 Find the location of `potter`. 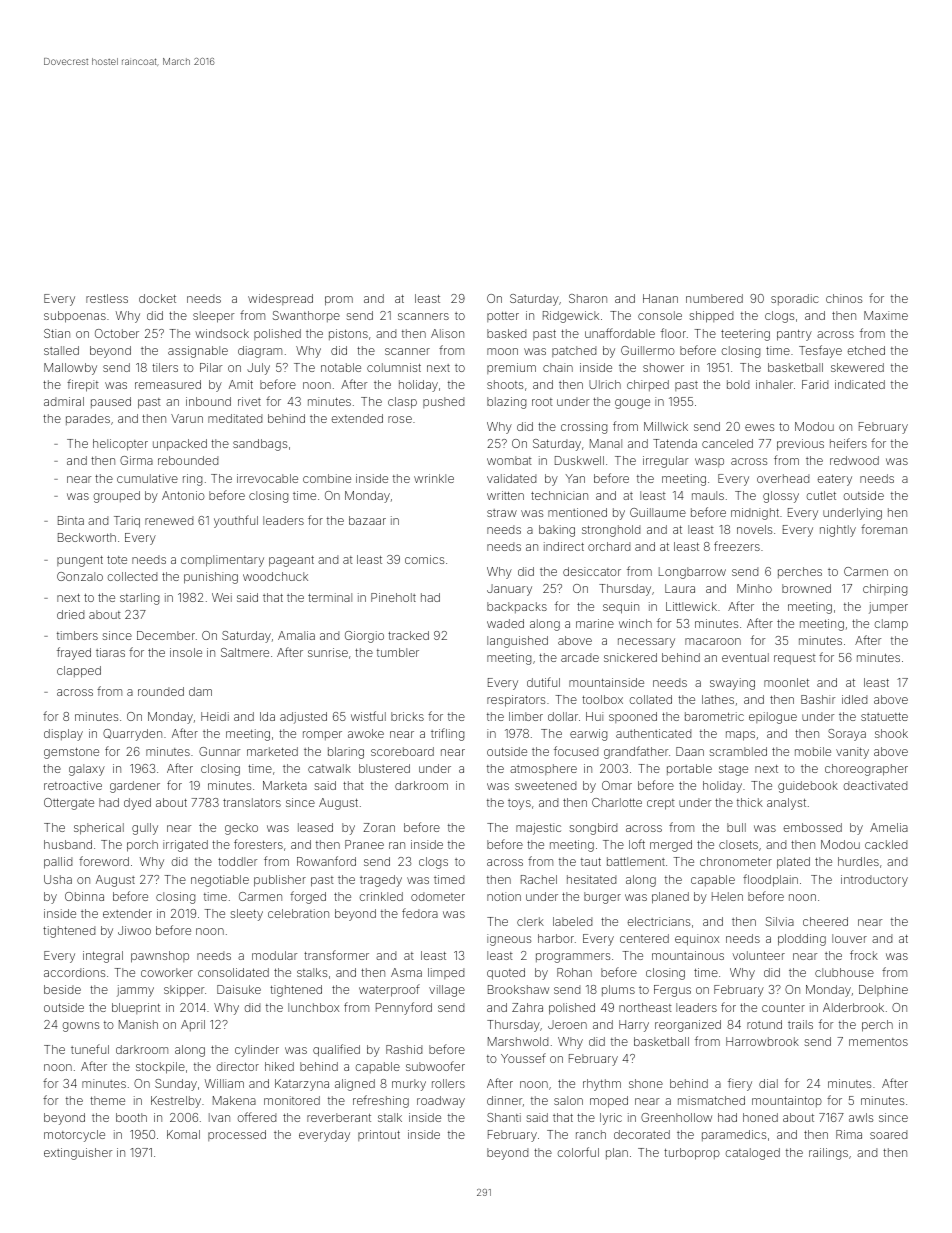

potter is located at coordinates (503, 317).
